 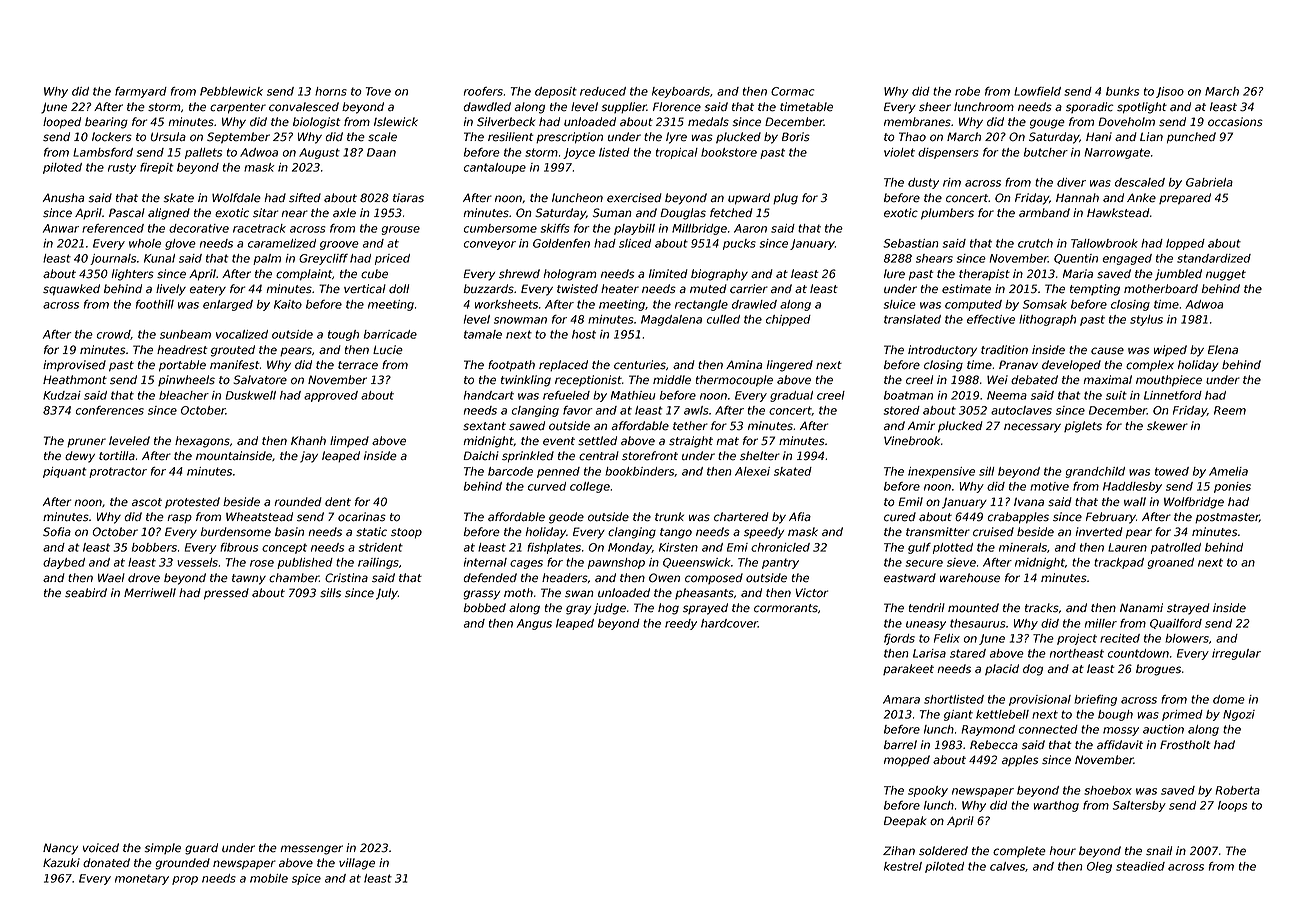 I want to click on prop, so click(x=185, y=880).
